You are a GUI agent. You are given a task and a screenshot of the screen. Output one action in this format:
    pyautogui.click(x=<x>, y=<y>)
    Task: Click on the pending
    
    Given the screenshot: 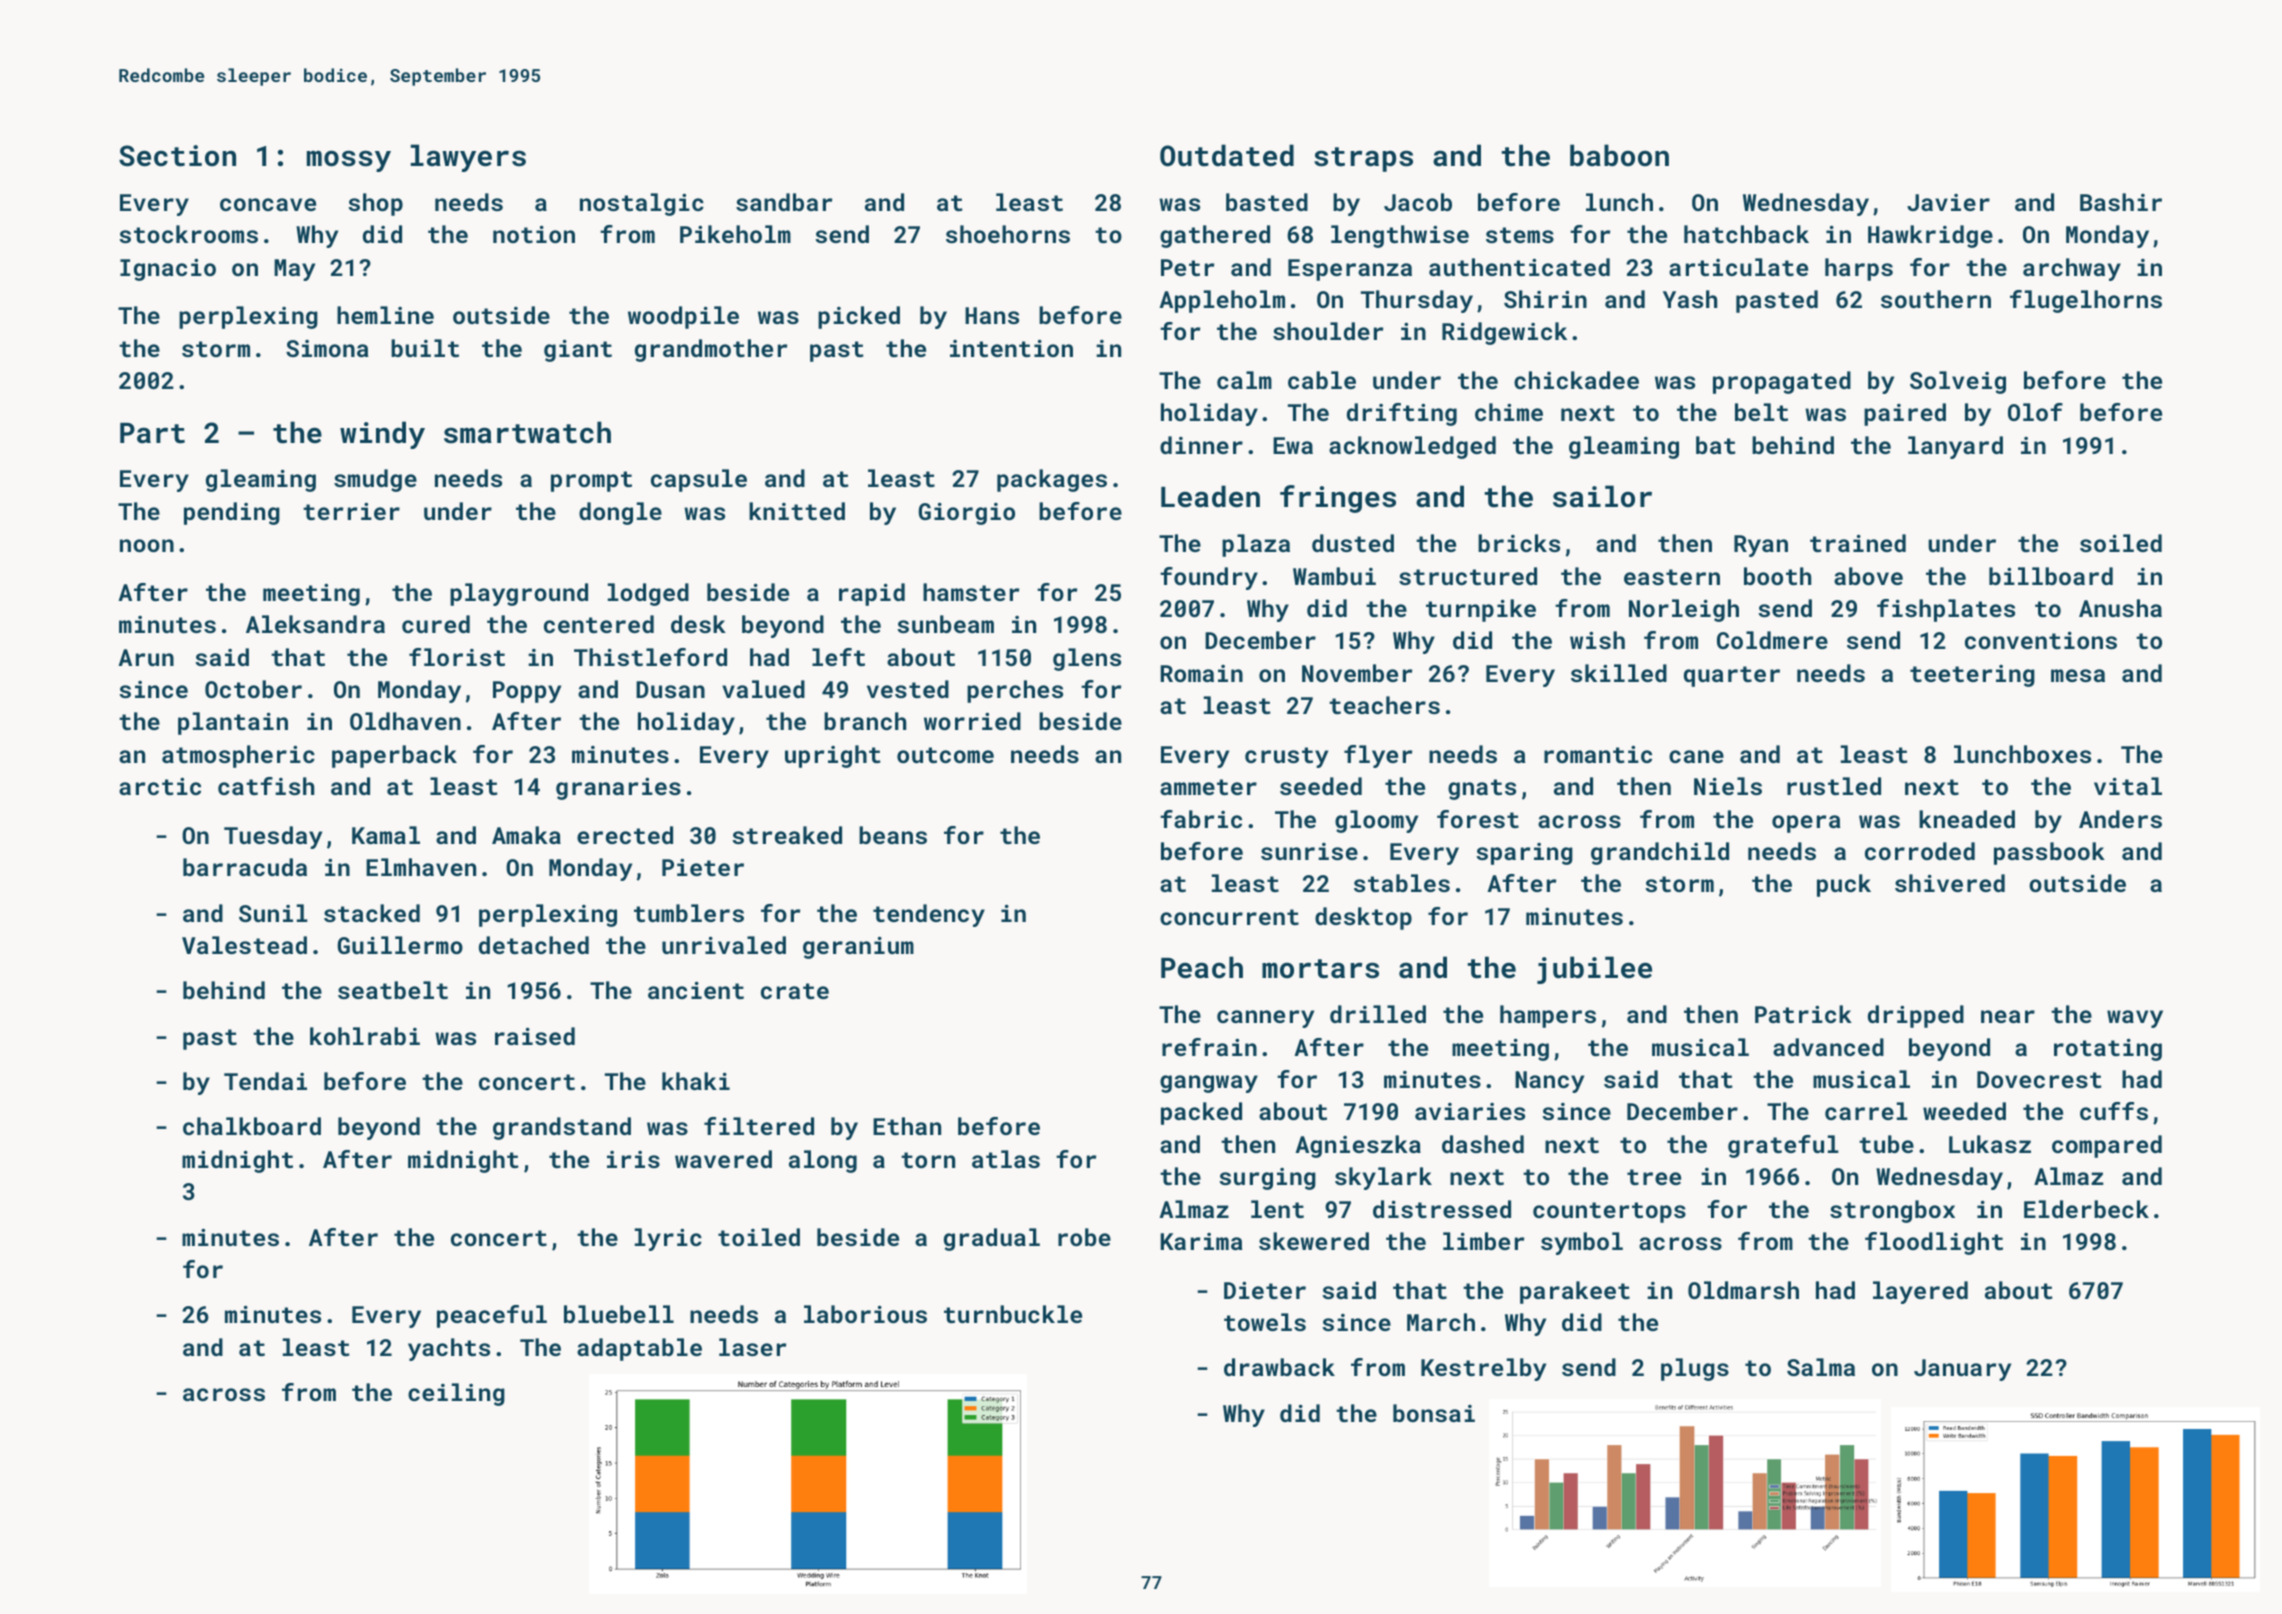 What is the action you would take?
    pyautogui.click(x=232, y=513)
